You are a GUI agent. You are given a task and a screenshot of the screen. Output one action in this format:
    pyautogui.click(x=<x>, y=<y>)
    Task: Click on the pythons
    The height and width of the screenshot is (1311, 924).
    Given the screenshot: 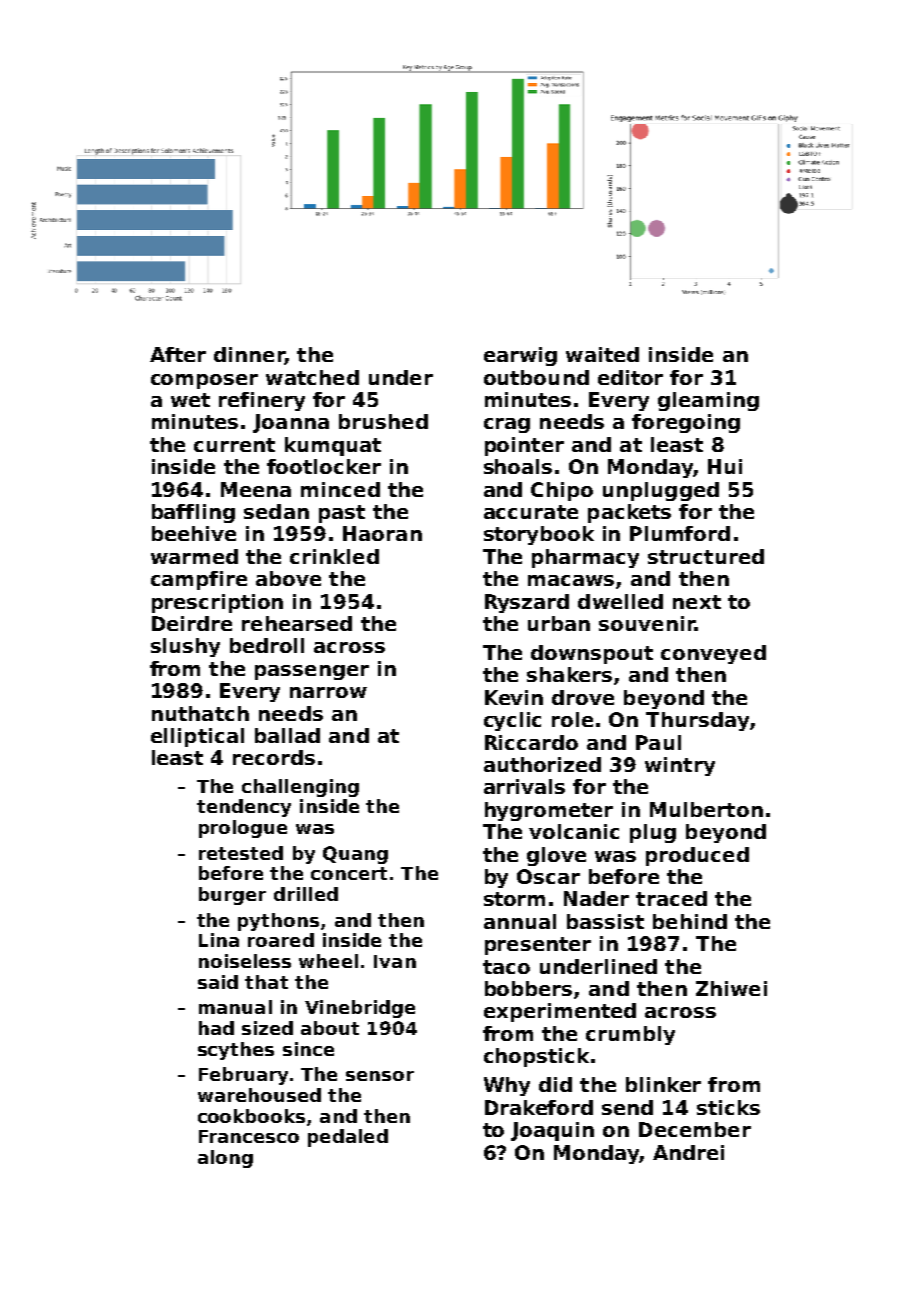 What is the action you would take?
    pyautogui.click(x=278, y=922)
